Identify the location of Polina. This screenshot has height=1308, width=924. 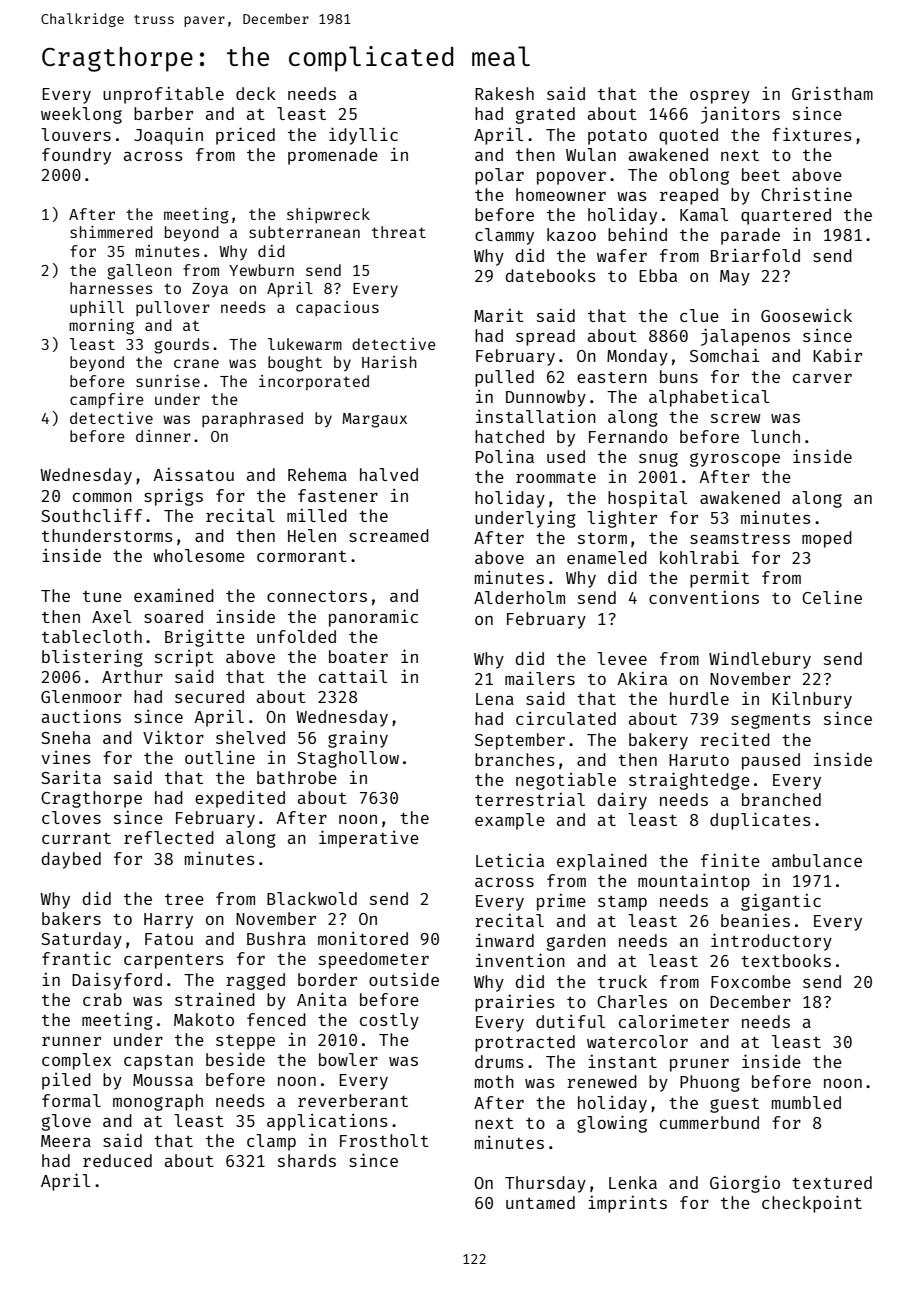
(505, 456).
